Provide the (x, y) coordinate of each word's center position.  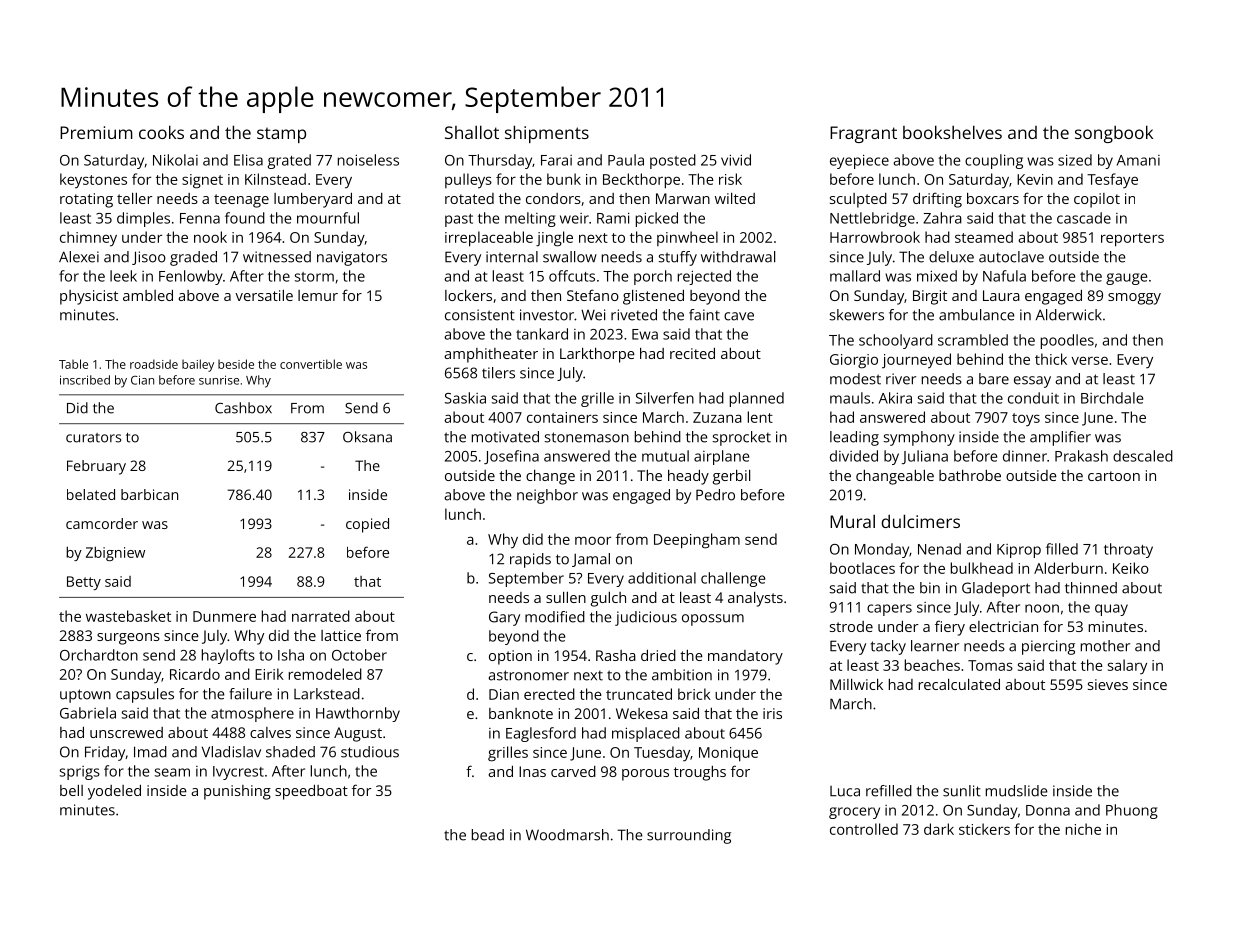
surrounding (689, 836)
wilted (735, 198)
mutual (665, 456)
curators (93, 438)
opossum (713, 620)
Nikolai (175, 160)
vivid (736, 160)
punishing (237, 792)
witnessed (277, 257)
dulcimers (920, 521)
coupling (994, 161)
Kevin (1035, 179)
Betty (84, 583)
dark (939, 829)
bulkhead (982, 568)
